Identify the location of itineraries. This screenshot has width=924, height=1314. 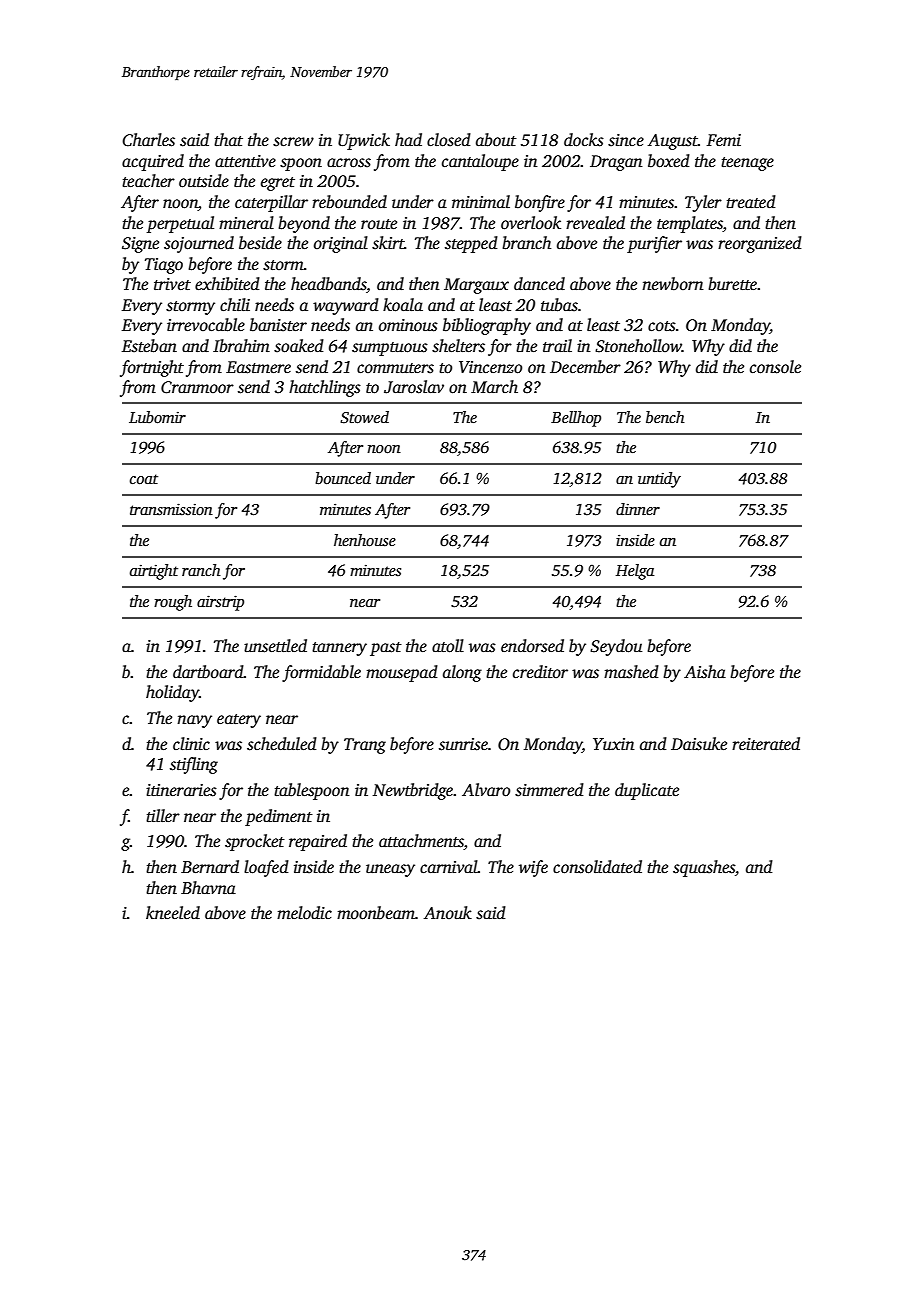
(181, 790).
